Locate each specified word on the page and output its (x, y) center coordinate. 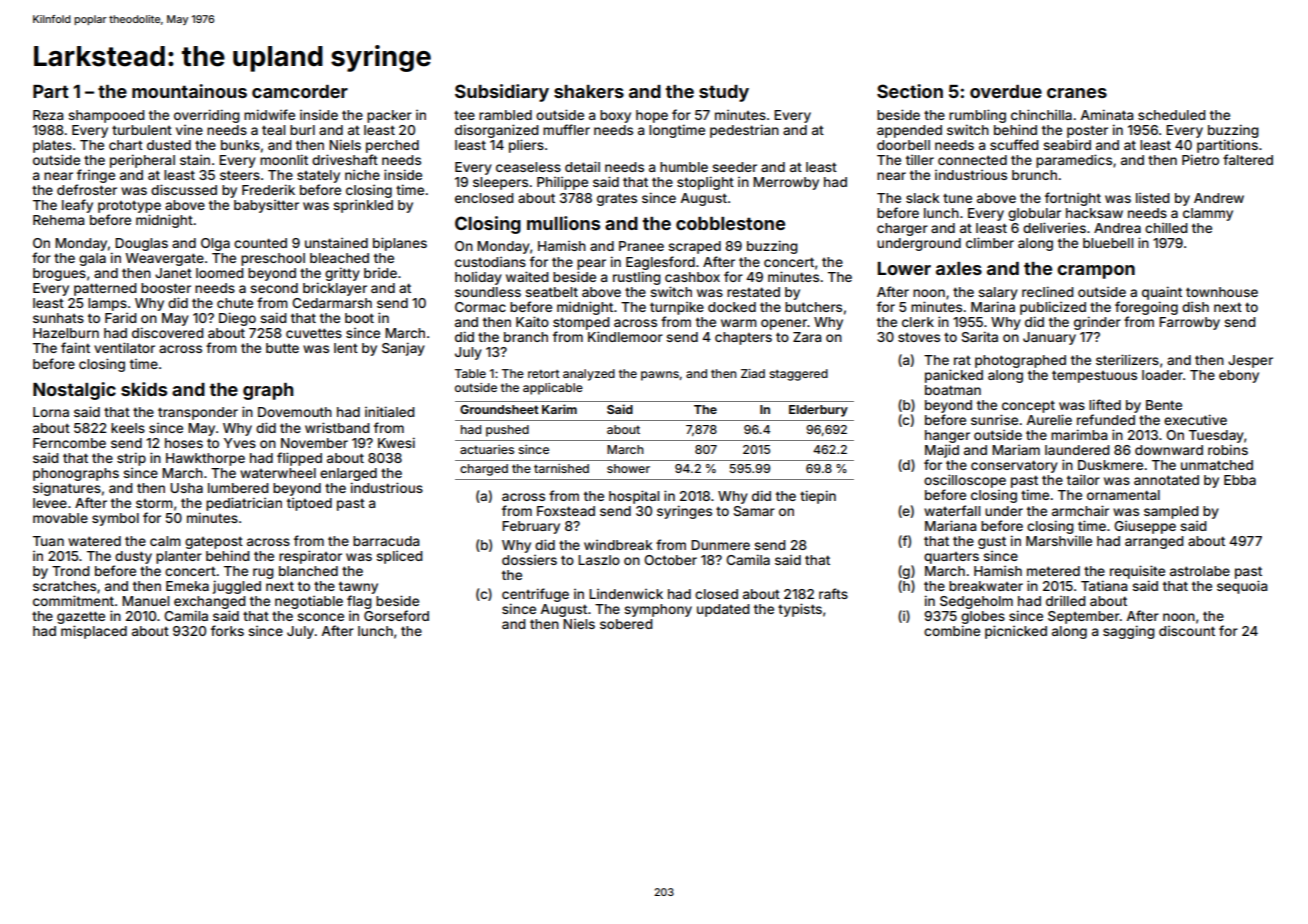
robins (1228, 449)
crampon (1096, 272)
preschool (273, 259)
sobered (626, 624)
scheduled (1172, 115)
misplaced (94, 632)
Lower (904, 268)
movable (60, 518)
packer (389, 116)
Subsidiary (502, 93)
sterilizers (1127, 359)
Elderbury (818, 411)
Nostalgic (74, 391)
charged (484, 470)
